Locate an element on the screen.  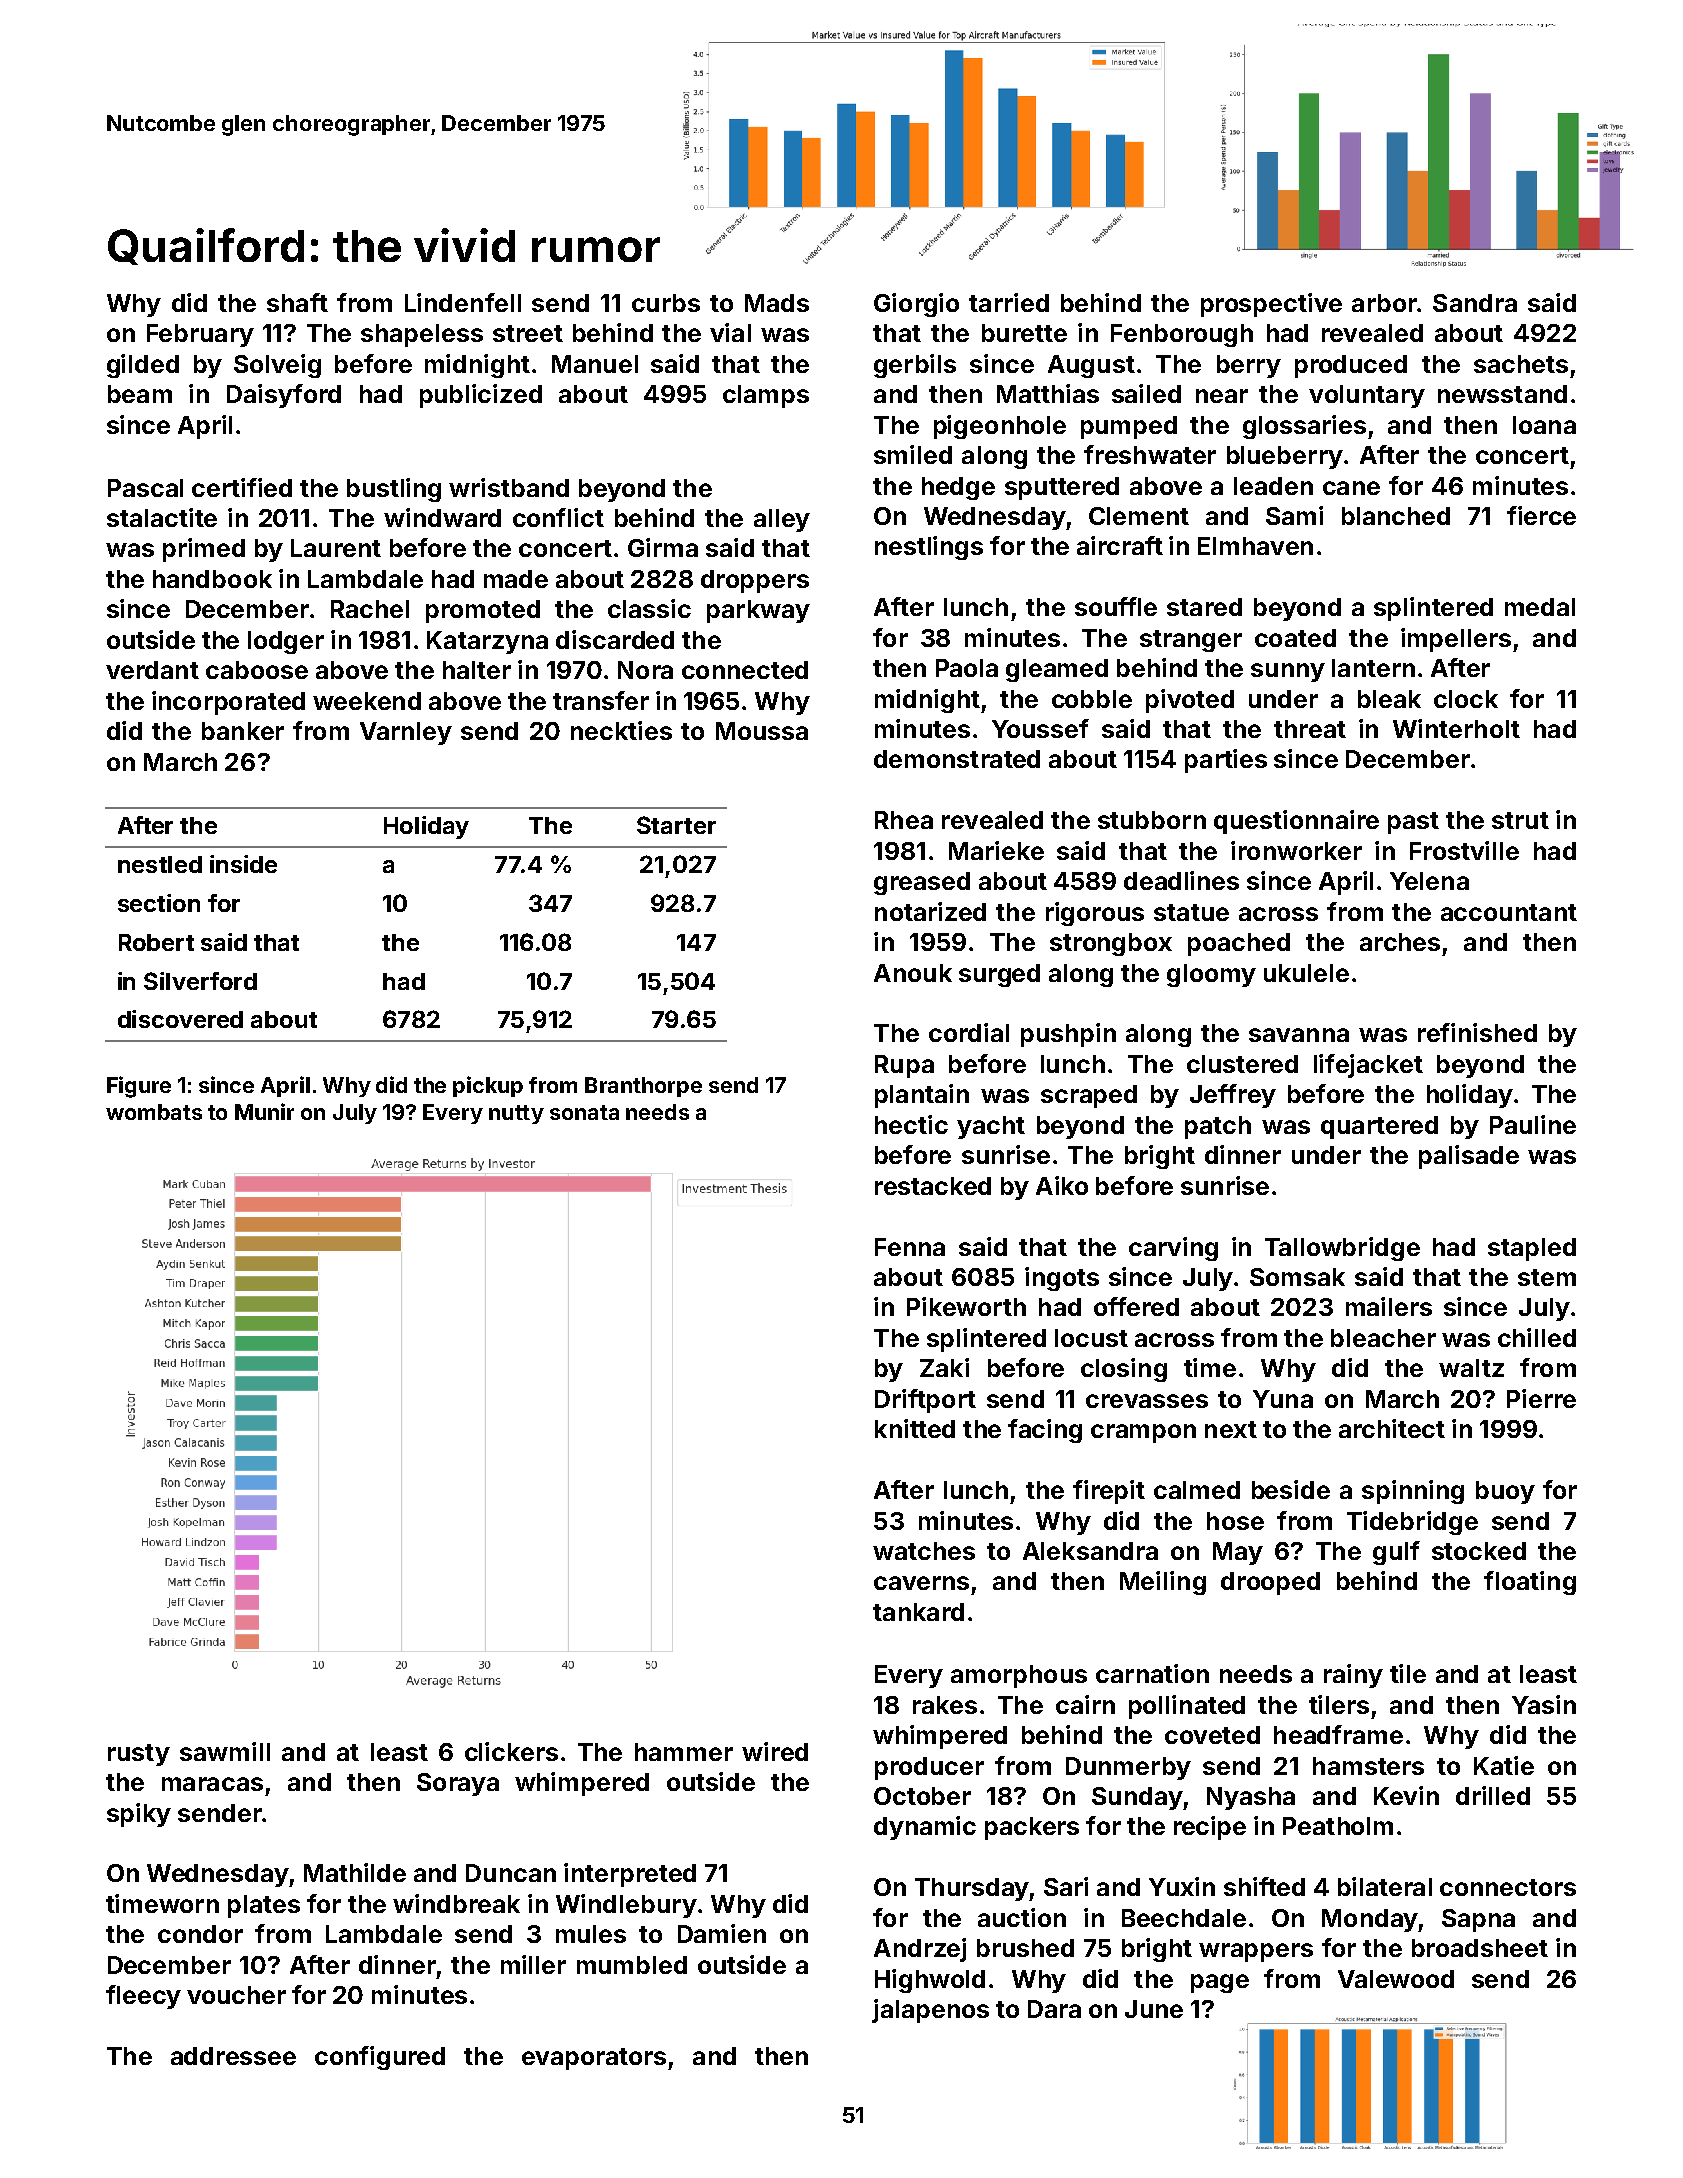
stalactite is located at coordinates (162, 517).
